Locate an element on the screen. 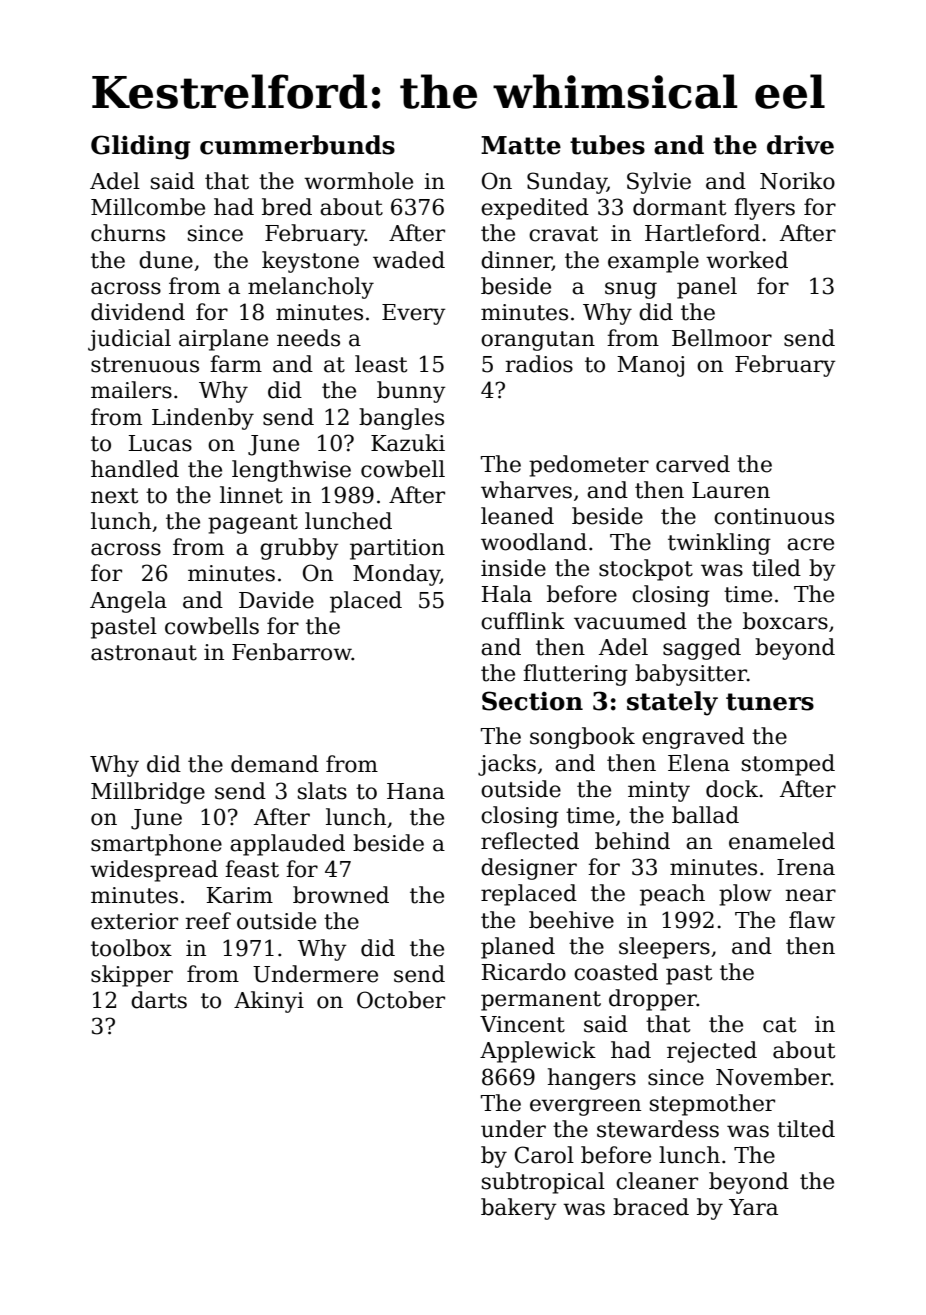 This screenshot has width=926, height=1315. Akinyi is located at coordinates (269, 1002).
